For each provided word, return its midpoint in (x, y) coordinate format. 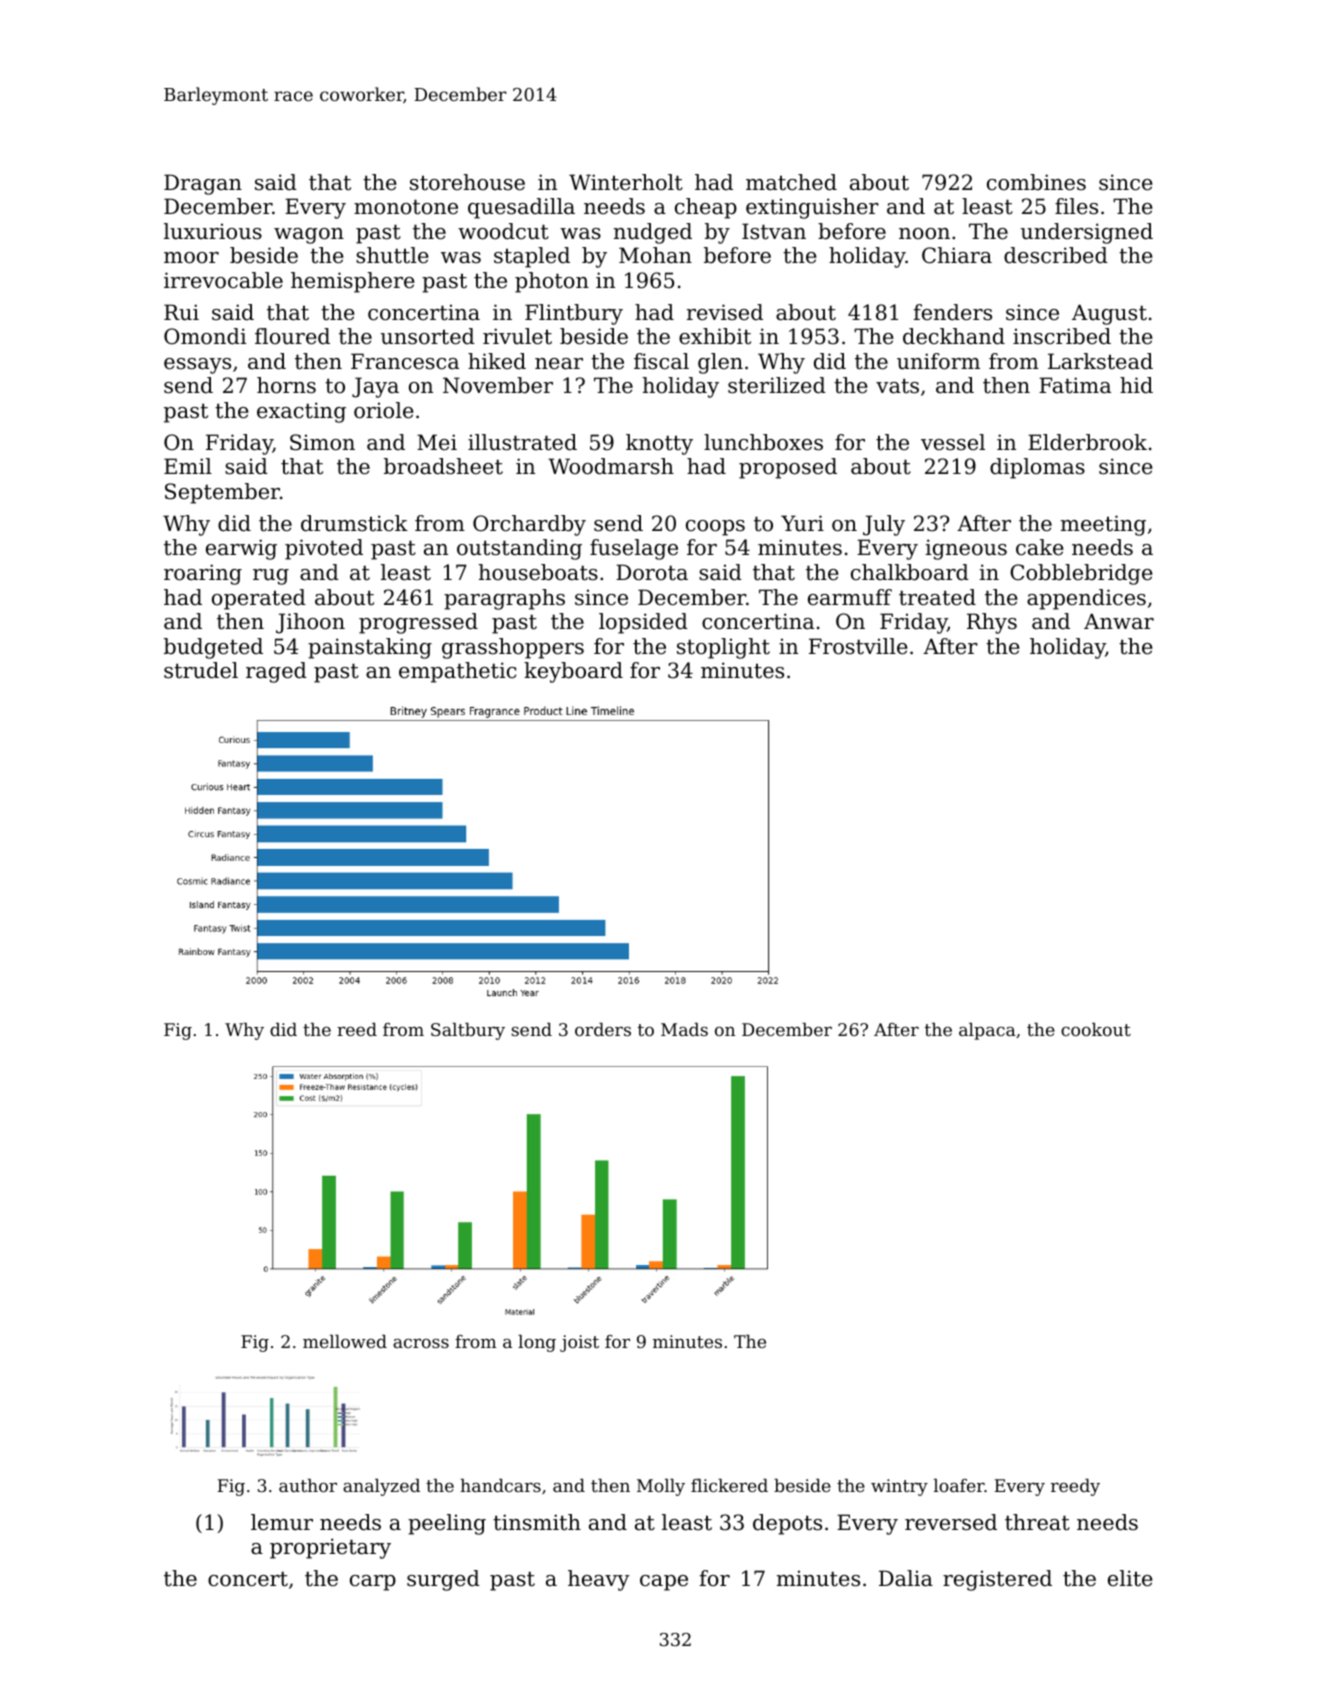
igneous (966, 549)
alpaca (987, 1031)
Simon (322, 442)
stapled (532, 257)
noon (924, 234)
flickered (729, 1485)
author (308, 1485)
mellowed (345, 1341)
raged (276, 672)
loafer (959, 1485)
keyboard (573, 672)
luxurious (213, 231)
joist (579, 1343)
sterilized (777, 385)
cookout (1096, 1029)
